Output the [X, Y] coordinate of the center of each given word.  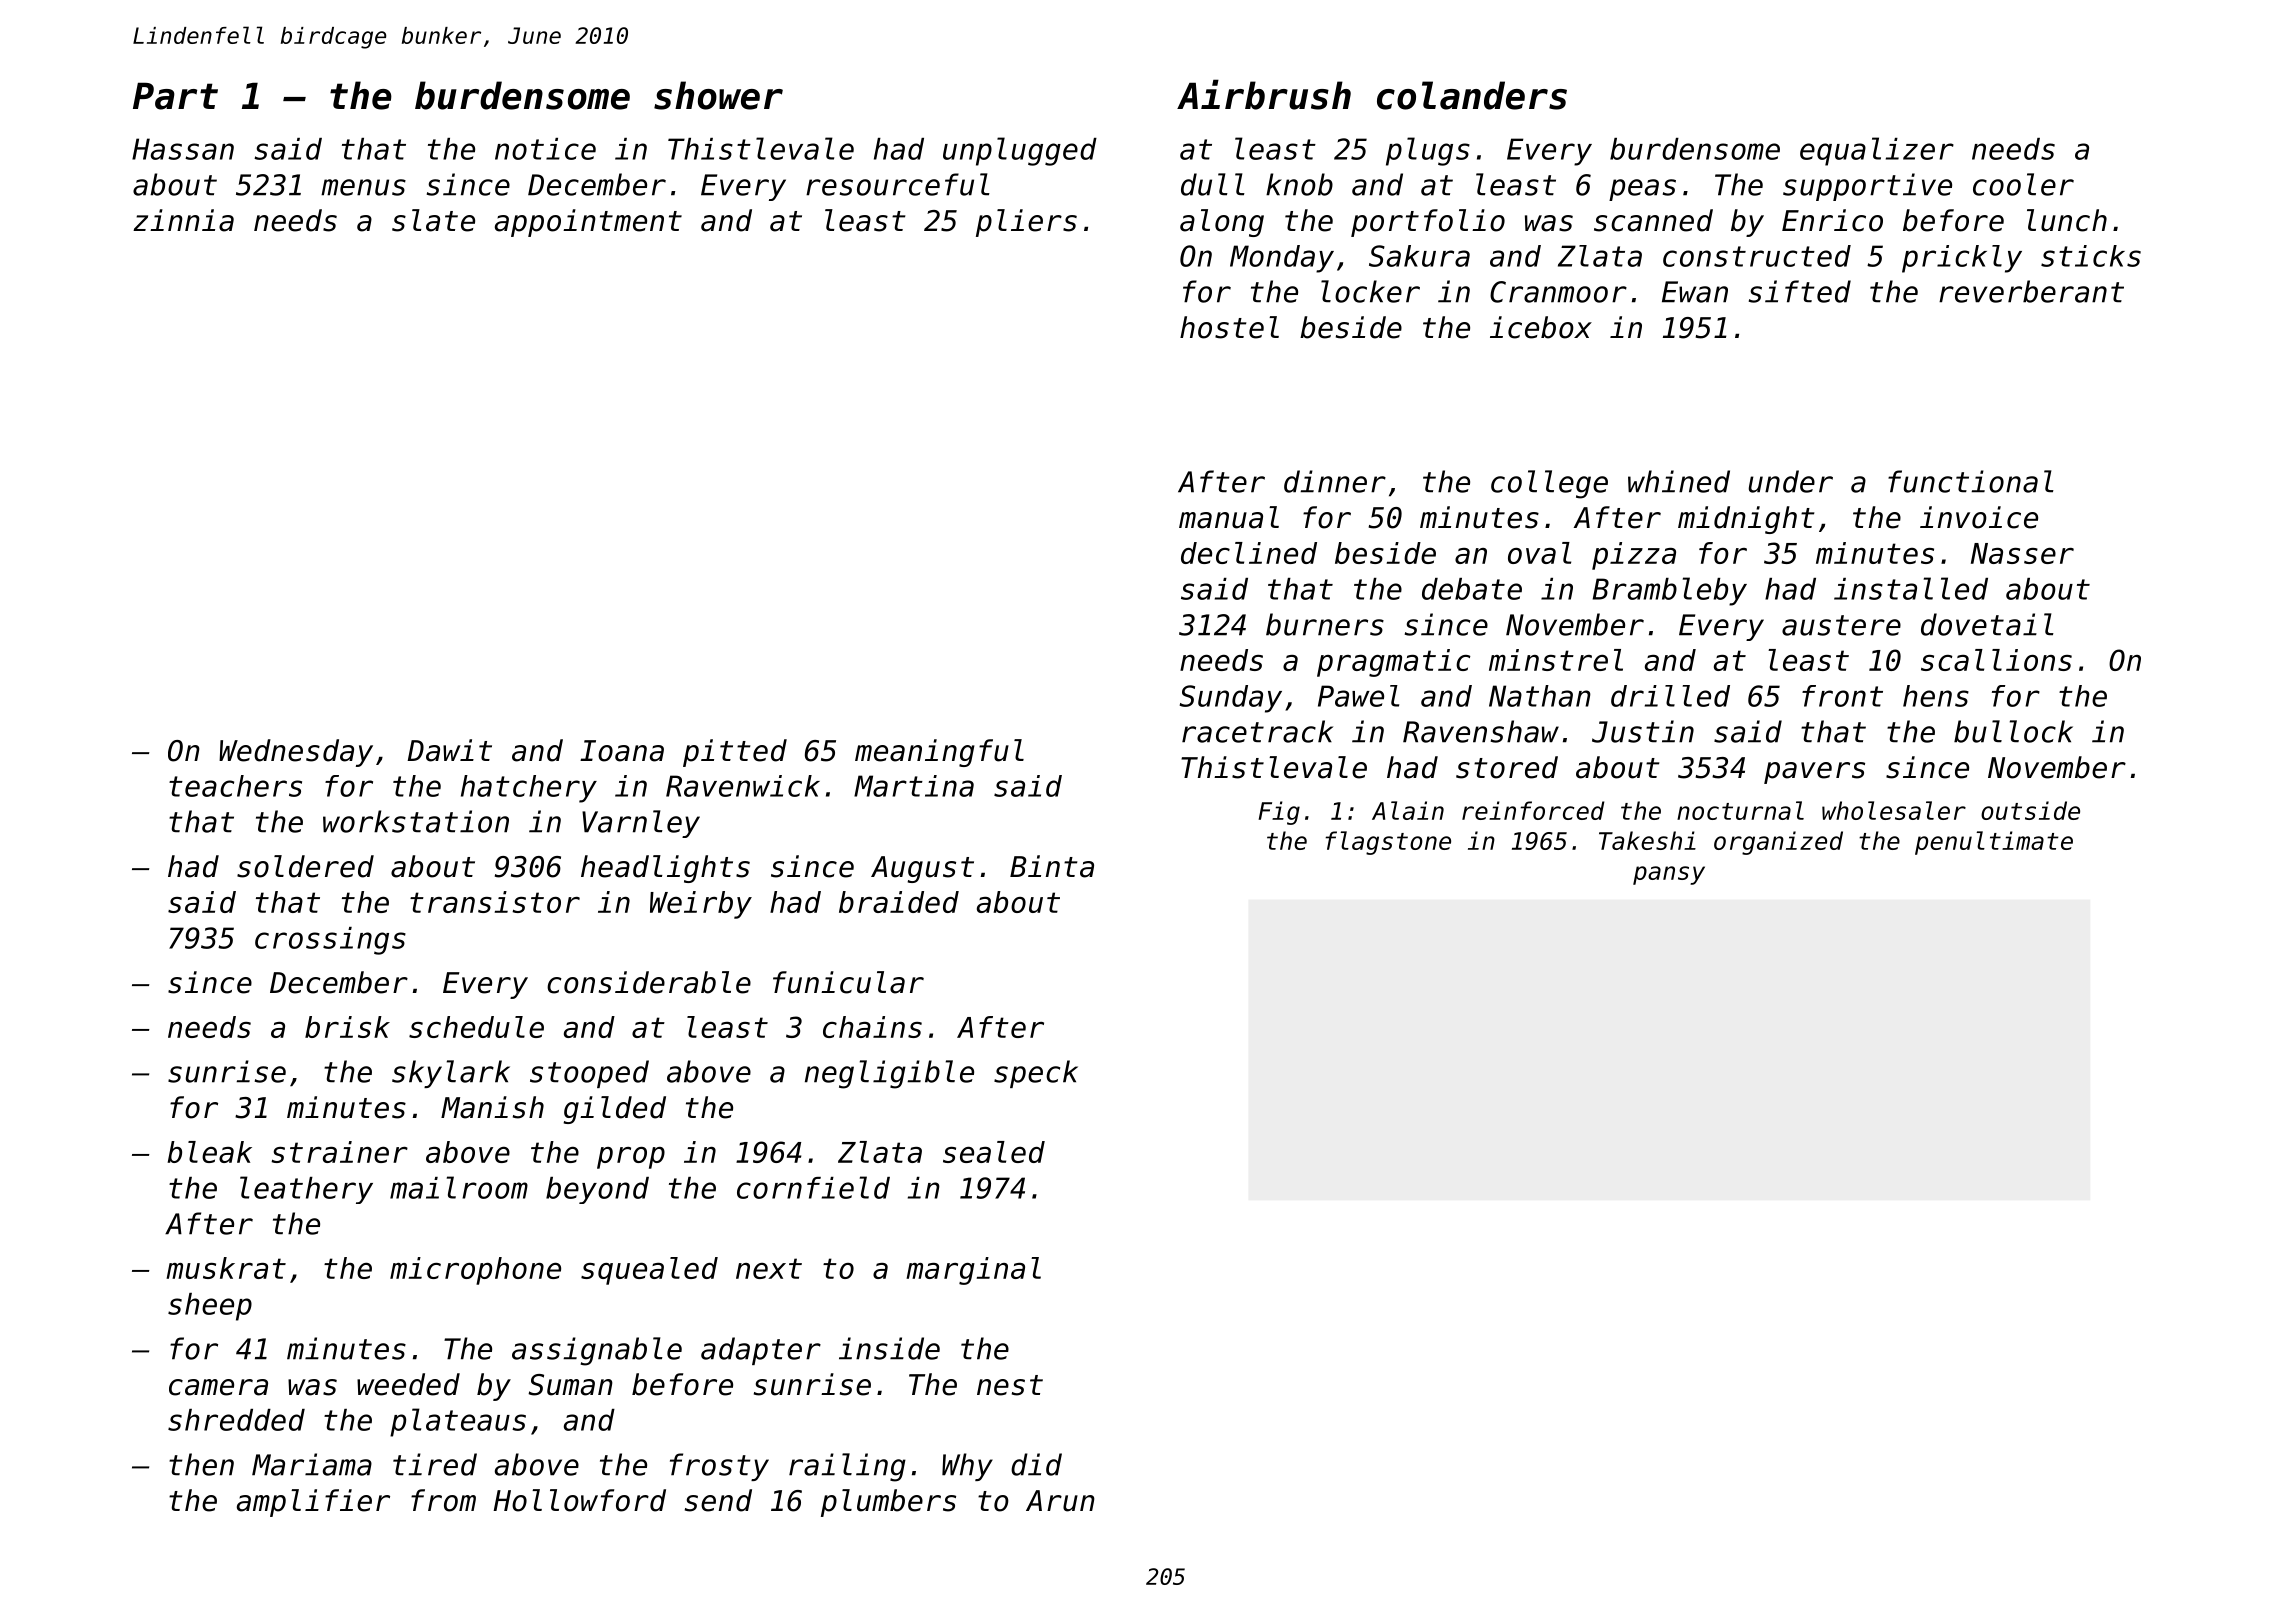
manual [1229, 517]
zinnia [183, 220]
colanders [1472, 95]
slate [433, 220]
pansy [1669, 875]
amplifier [313, 1503]
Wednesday [296, 753]
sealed [994, 1152]
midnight [1746, 520]
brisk [347, 1027]
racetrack [1257, 731]
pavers [1814, 773]
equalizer [1877, 151]
